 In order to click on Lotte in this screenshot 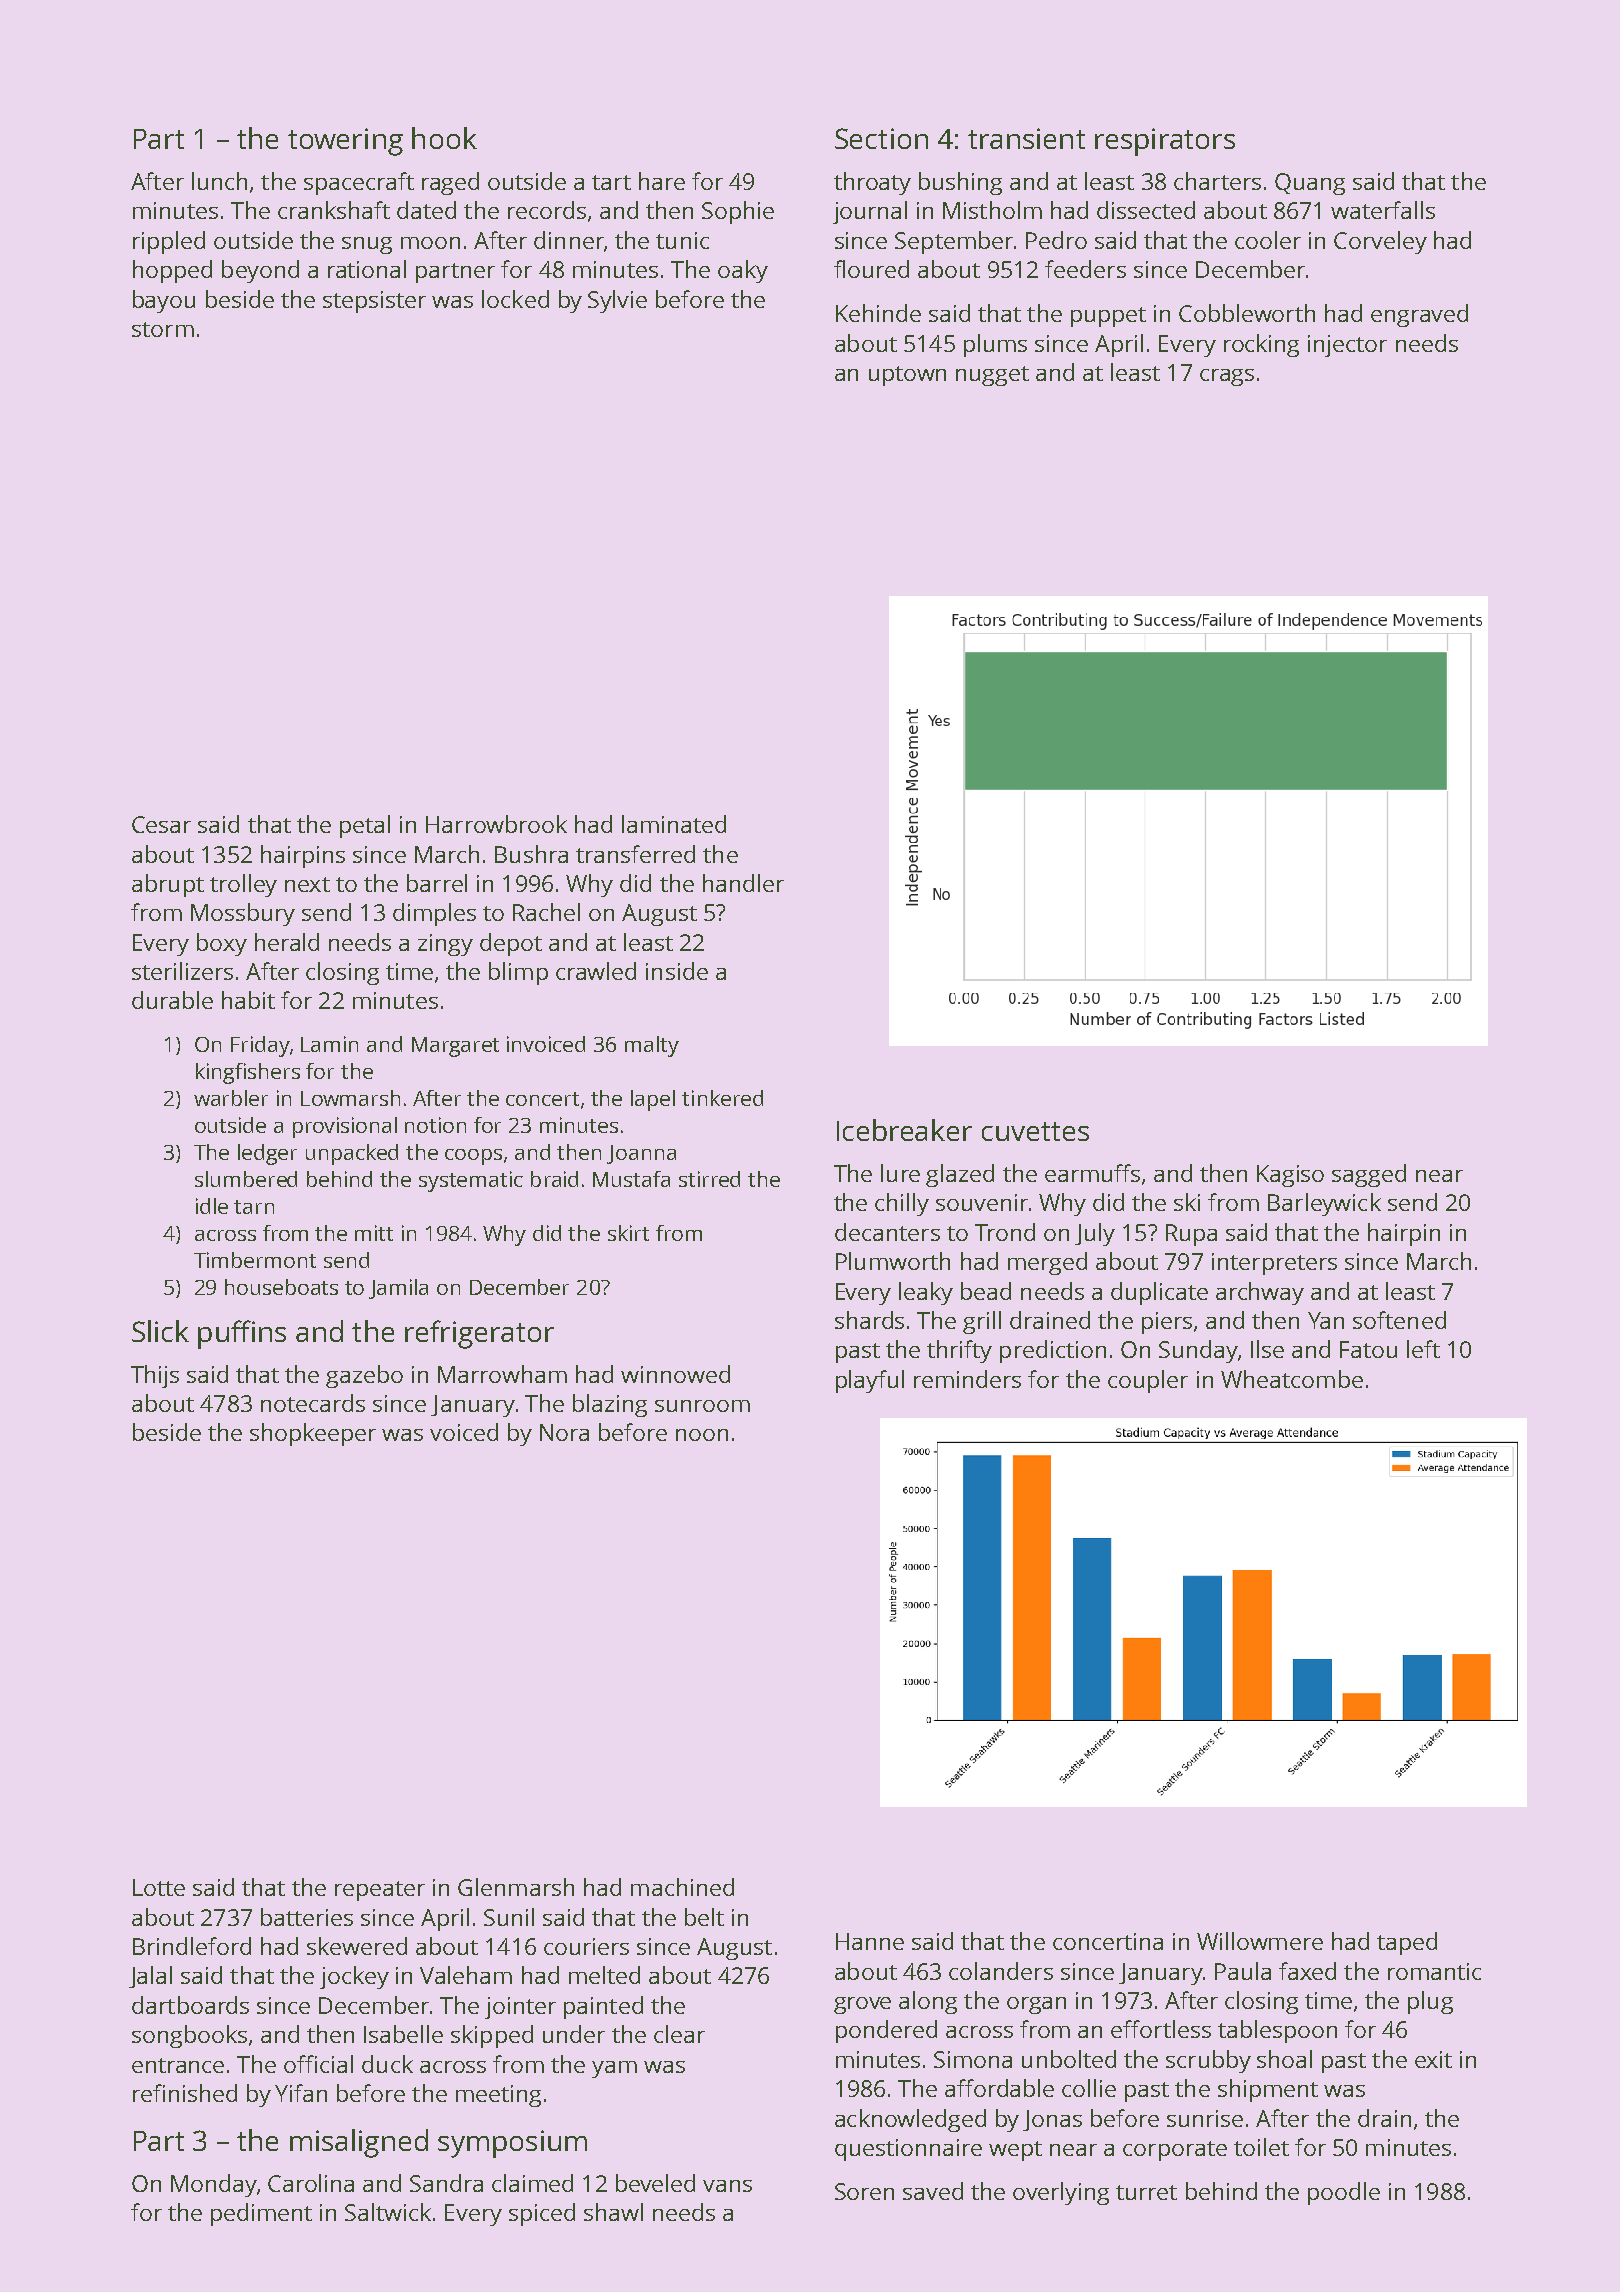, I will do `click(159, 1887)`.
